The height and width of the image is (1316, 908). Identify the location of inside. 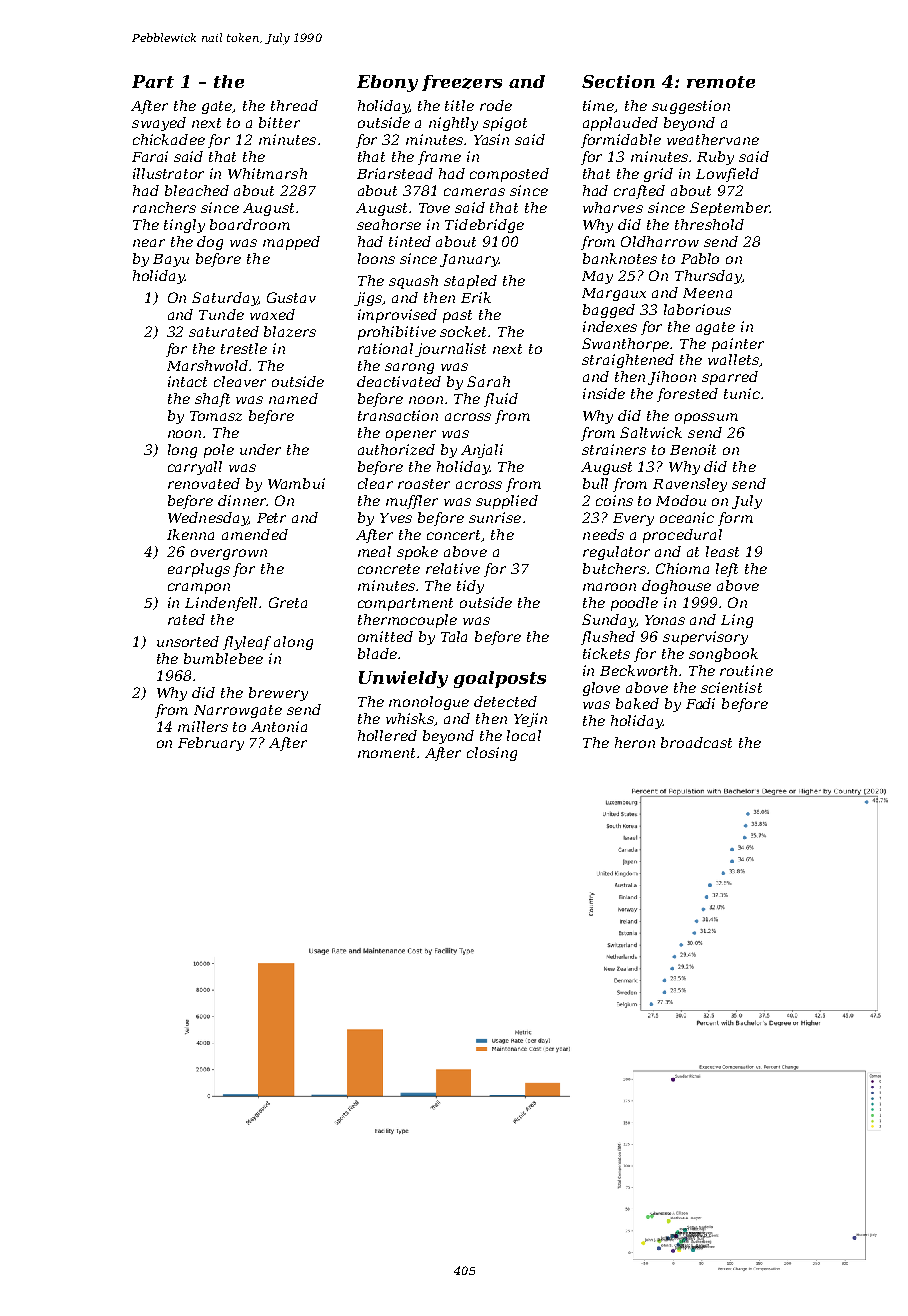
(604, 393).
